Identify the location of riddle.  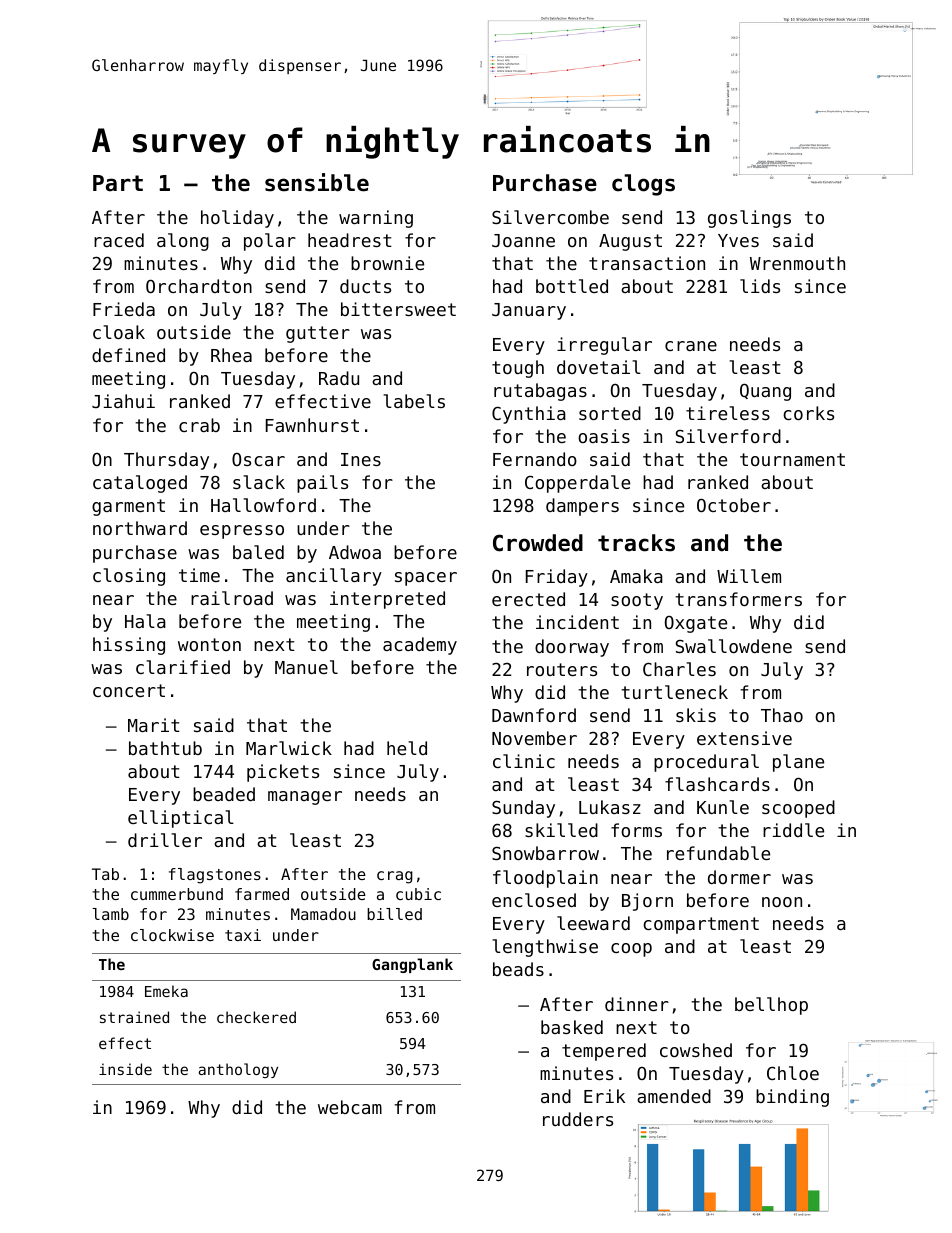
(793, 830).
